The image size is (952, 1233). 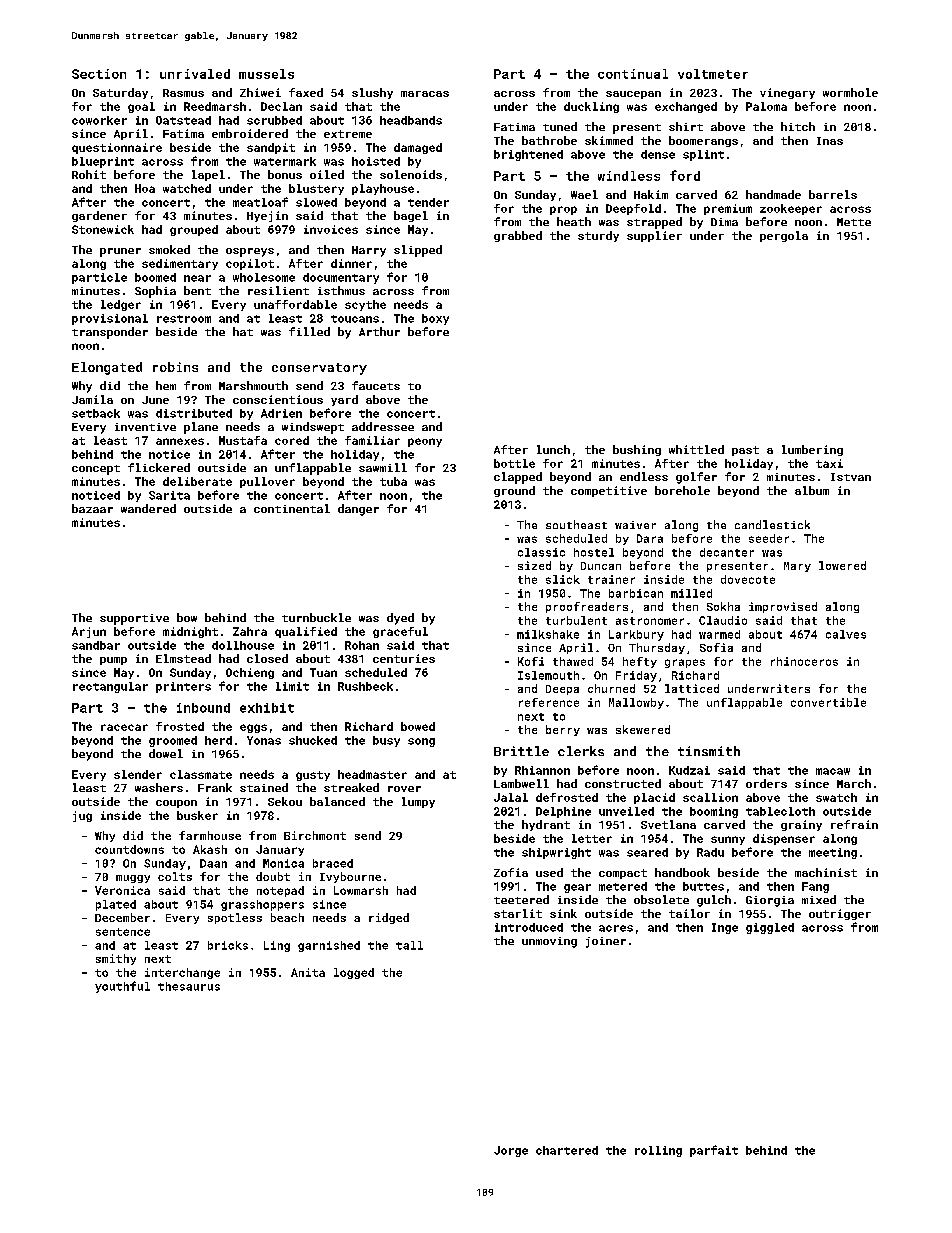 I want to click on tall, so click(x=409, y=945).
